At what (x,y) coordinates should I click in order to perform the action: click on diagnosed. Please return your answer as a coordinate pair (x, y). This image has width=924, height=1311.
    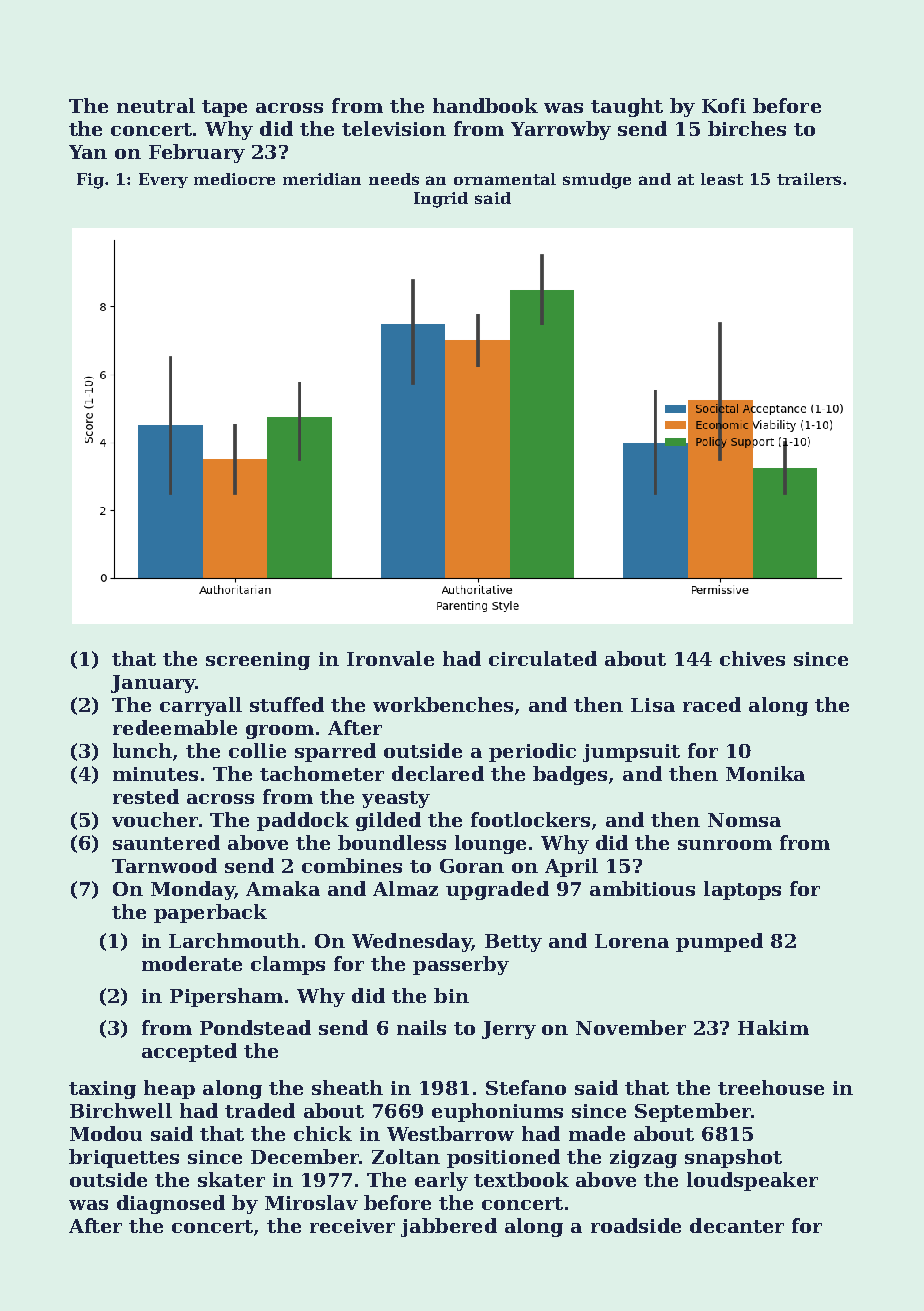
    Looking at the image, I should click on (171, 1204).
